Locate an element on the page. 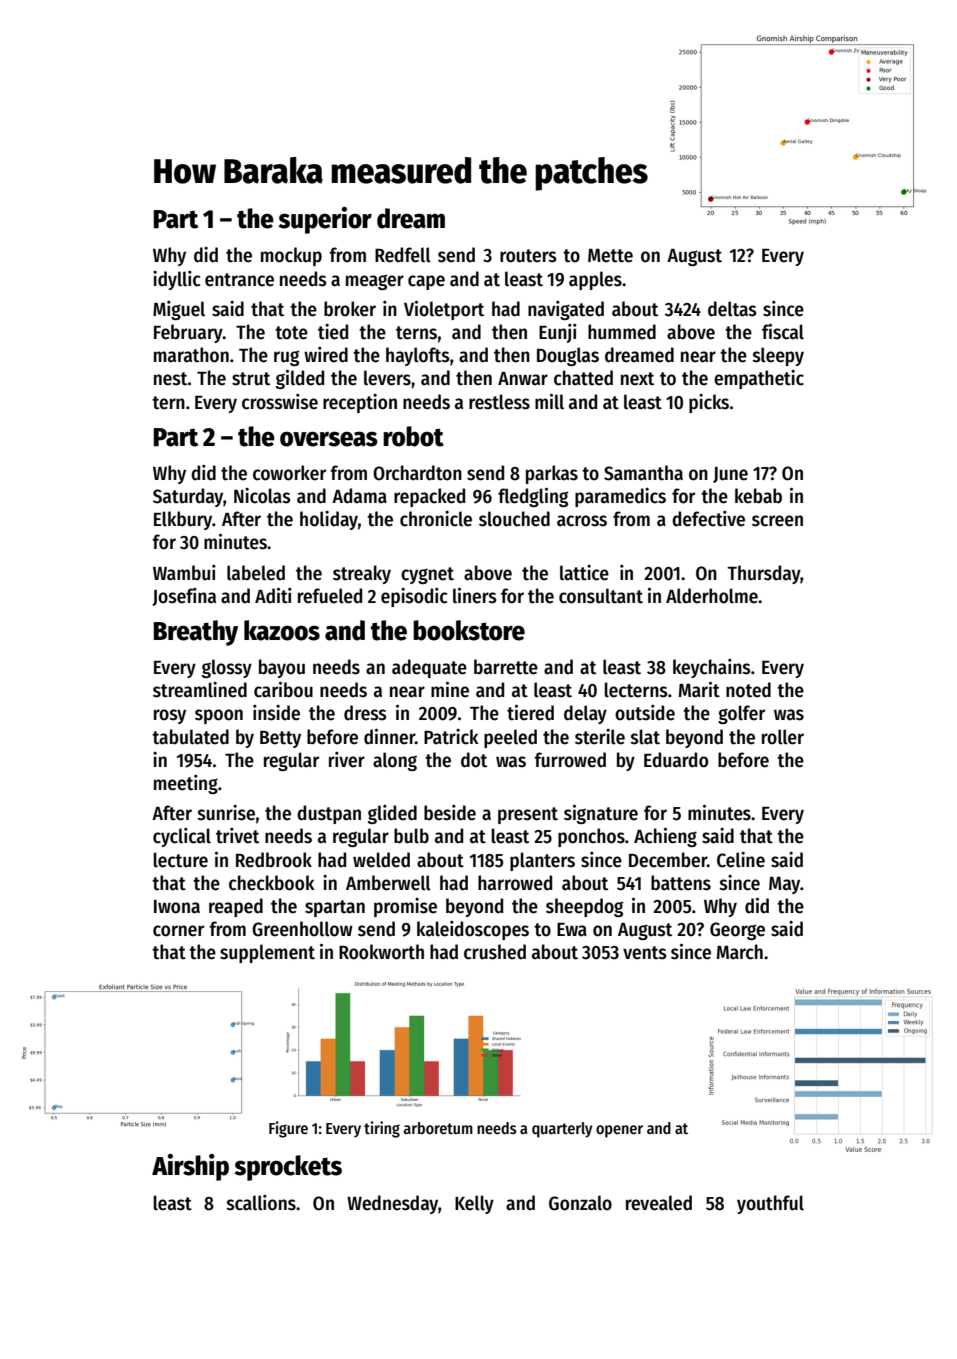  furrowed is located at coordinates (570, 760).
